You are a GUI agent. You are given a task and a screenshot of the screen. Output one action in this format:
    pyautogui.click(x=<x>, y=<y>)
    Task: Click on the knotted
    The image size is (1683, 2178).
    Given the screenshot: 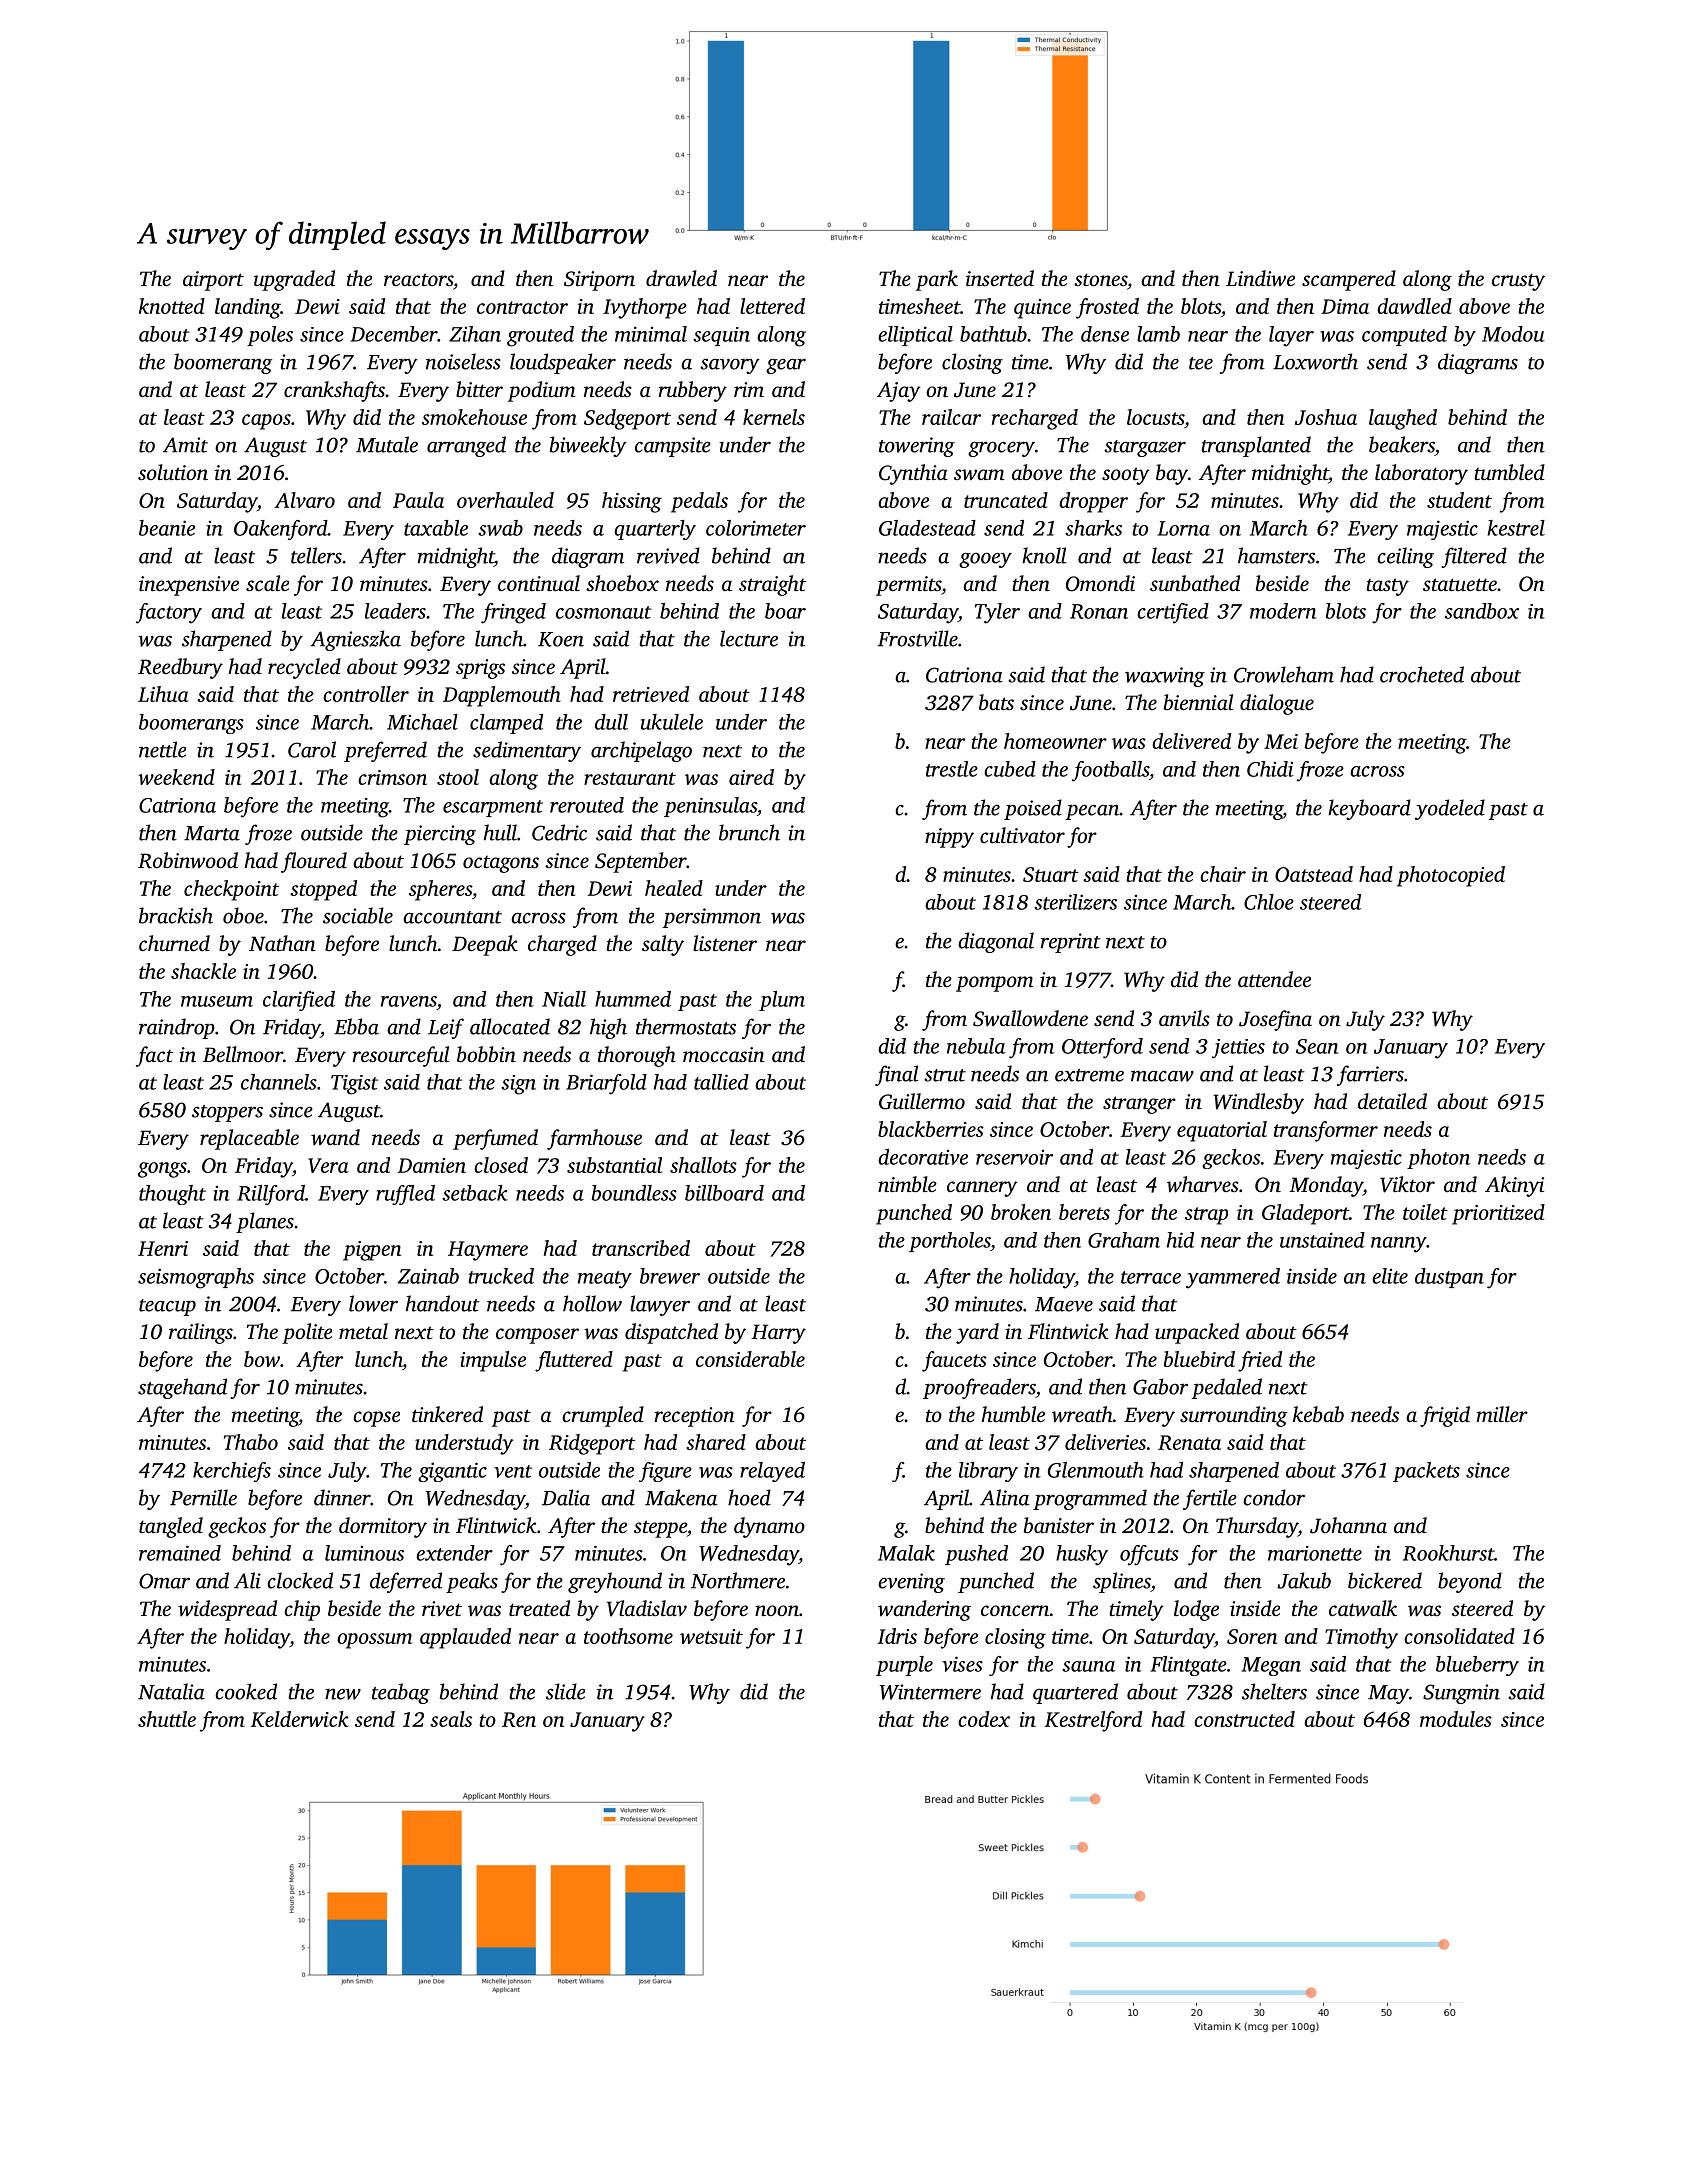 What is the action you would take?
    pyautogui.click(x=172, y=306)
